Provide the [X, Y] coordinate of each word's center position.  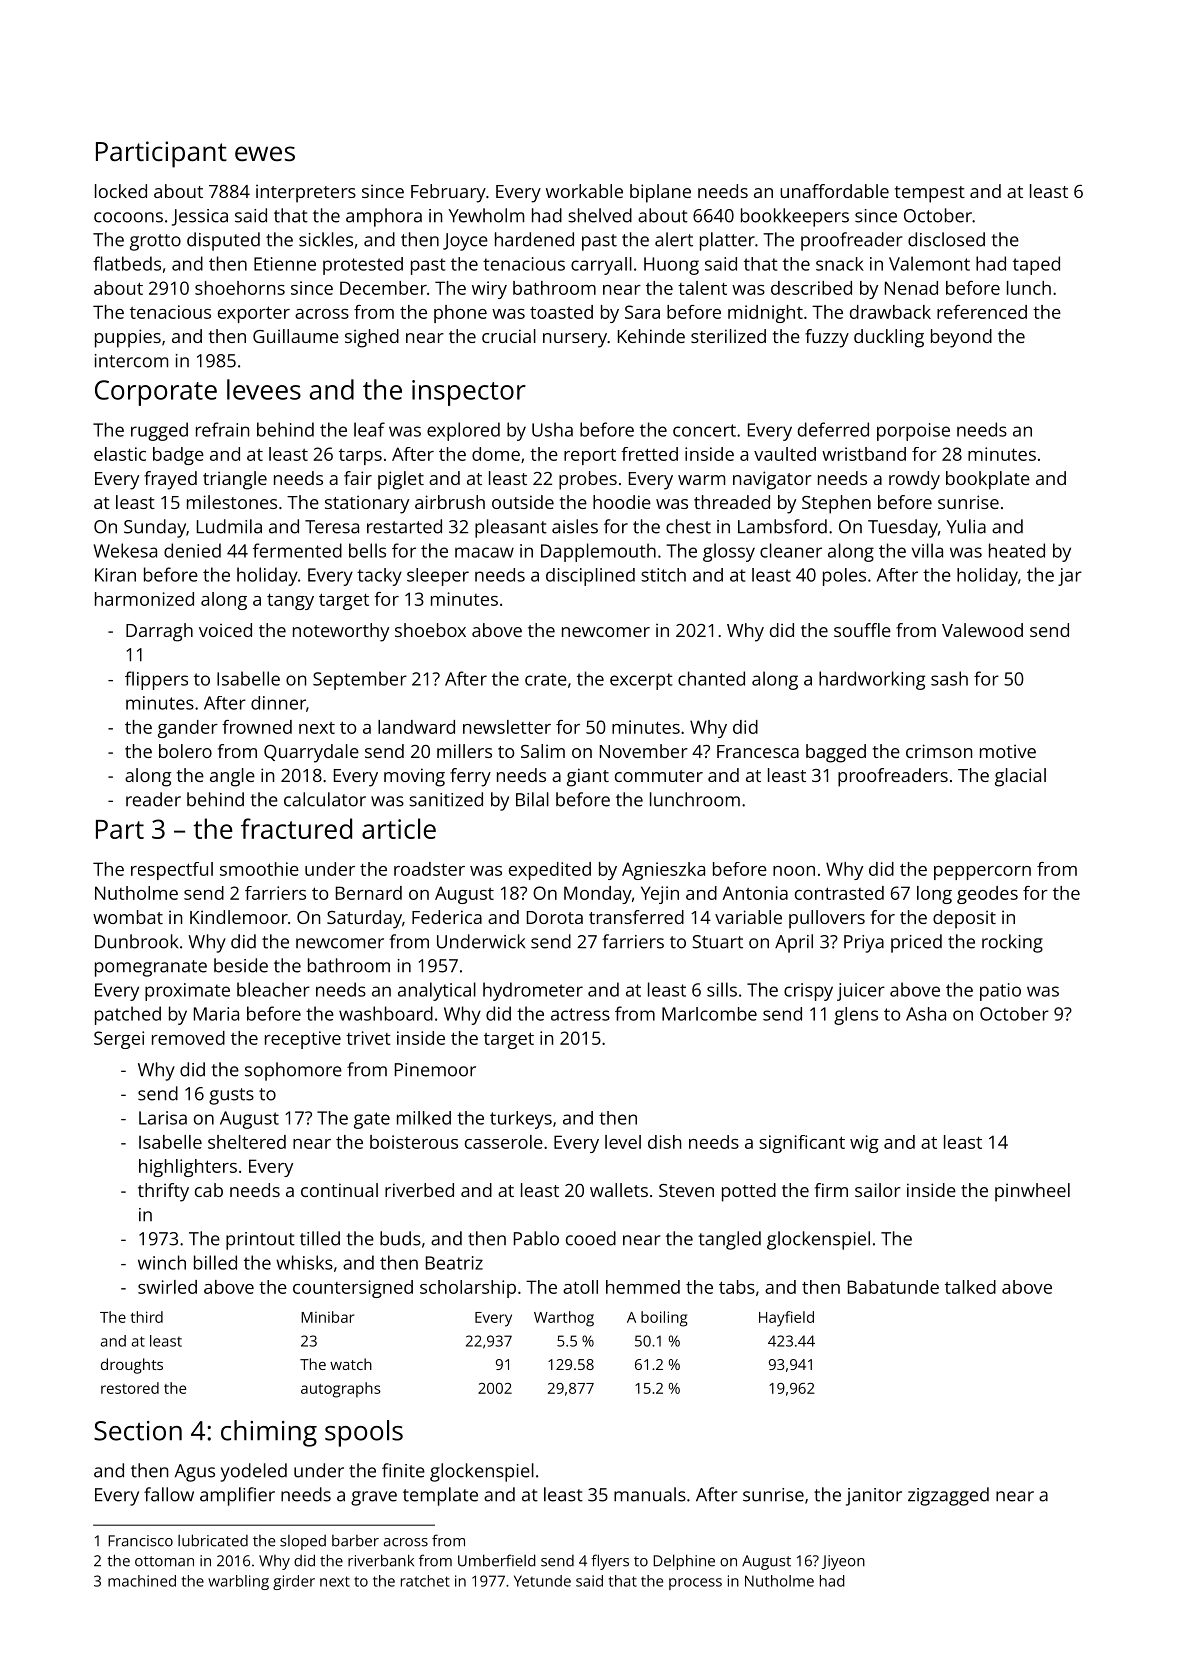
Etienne [285, 264]
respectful [172, 871]
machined [142, 1581]
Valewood [982, 630]
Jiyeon [843, 1562]
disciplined [590, 577]
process [695, 1584]
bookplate [988, 480]
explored [463, 431]
